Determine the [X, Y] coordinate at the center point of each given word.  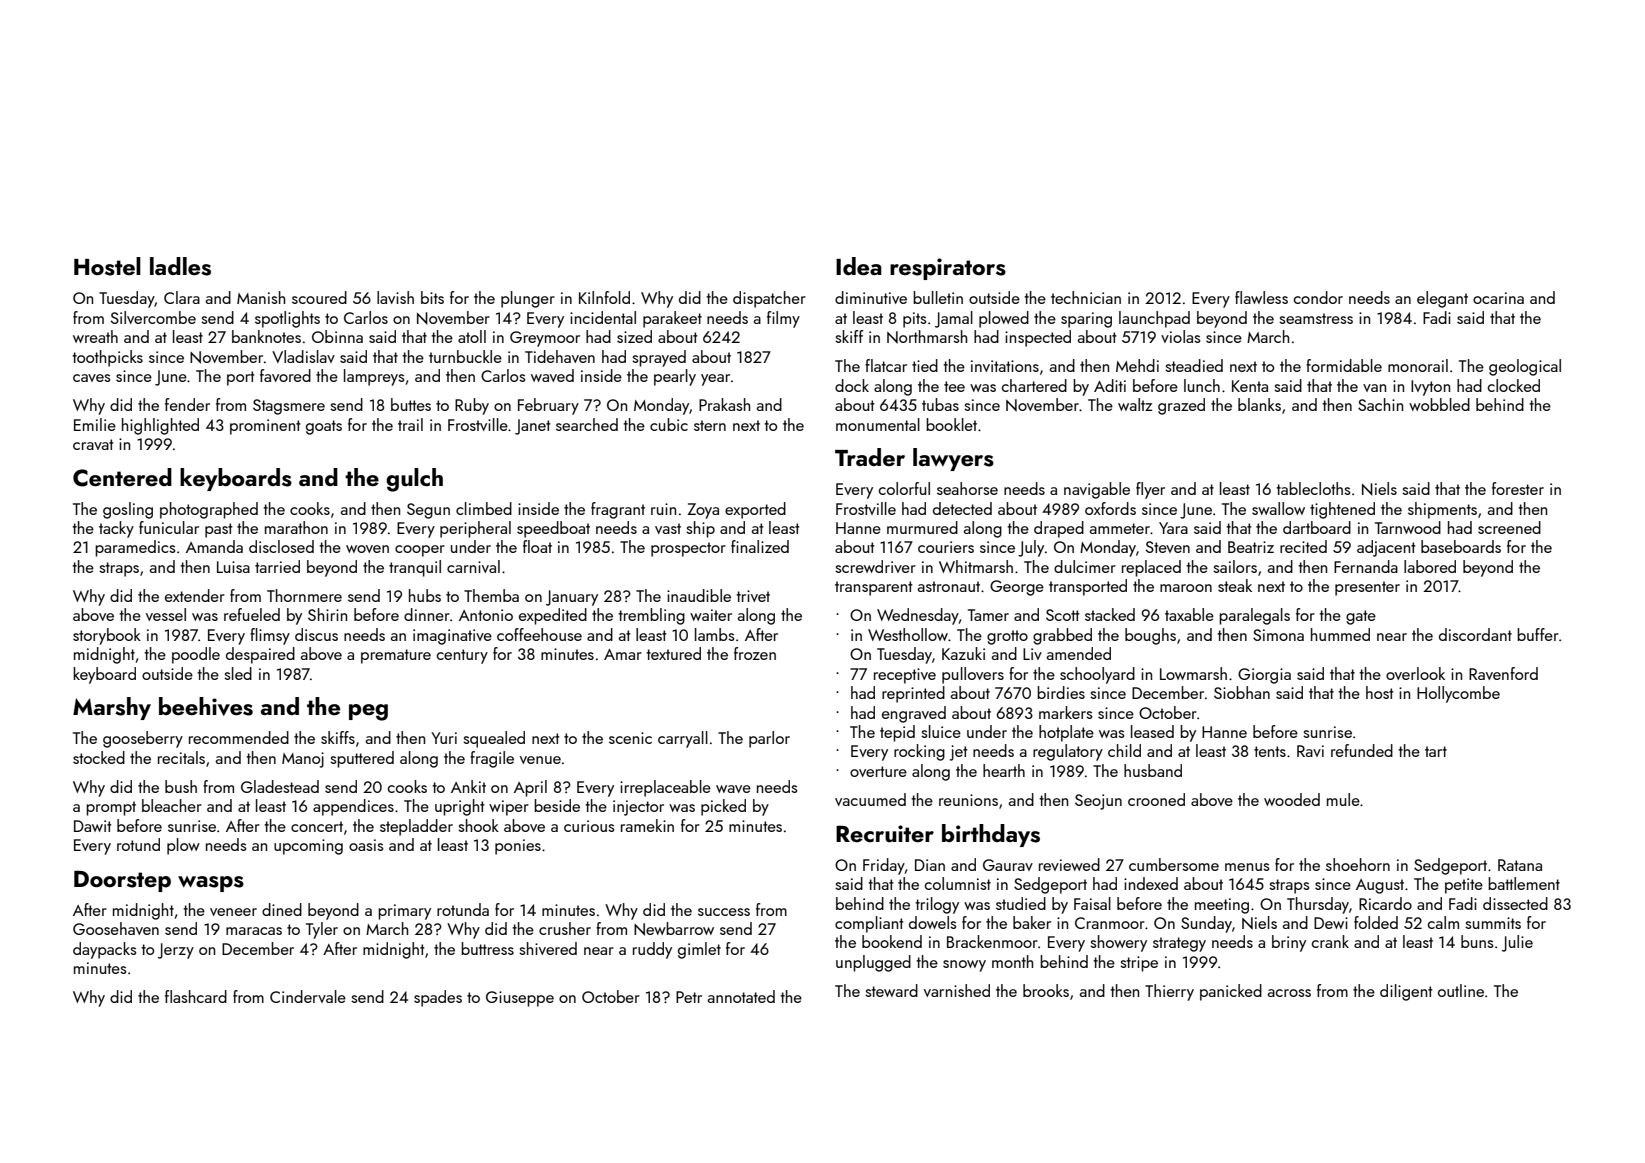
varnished [957, 990]
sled [238, 673]
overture [878, 771]
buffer [1538, 634]
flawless [1261, 297]
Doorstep [122, 881]
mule [1343, 799]
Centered [122, 477]
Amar [623, 654]
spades [438, 998]
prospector [688, 549]
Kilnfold [604, 297]
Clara [182, 297]
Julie [1517, 943]
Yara [1173, 528]
